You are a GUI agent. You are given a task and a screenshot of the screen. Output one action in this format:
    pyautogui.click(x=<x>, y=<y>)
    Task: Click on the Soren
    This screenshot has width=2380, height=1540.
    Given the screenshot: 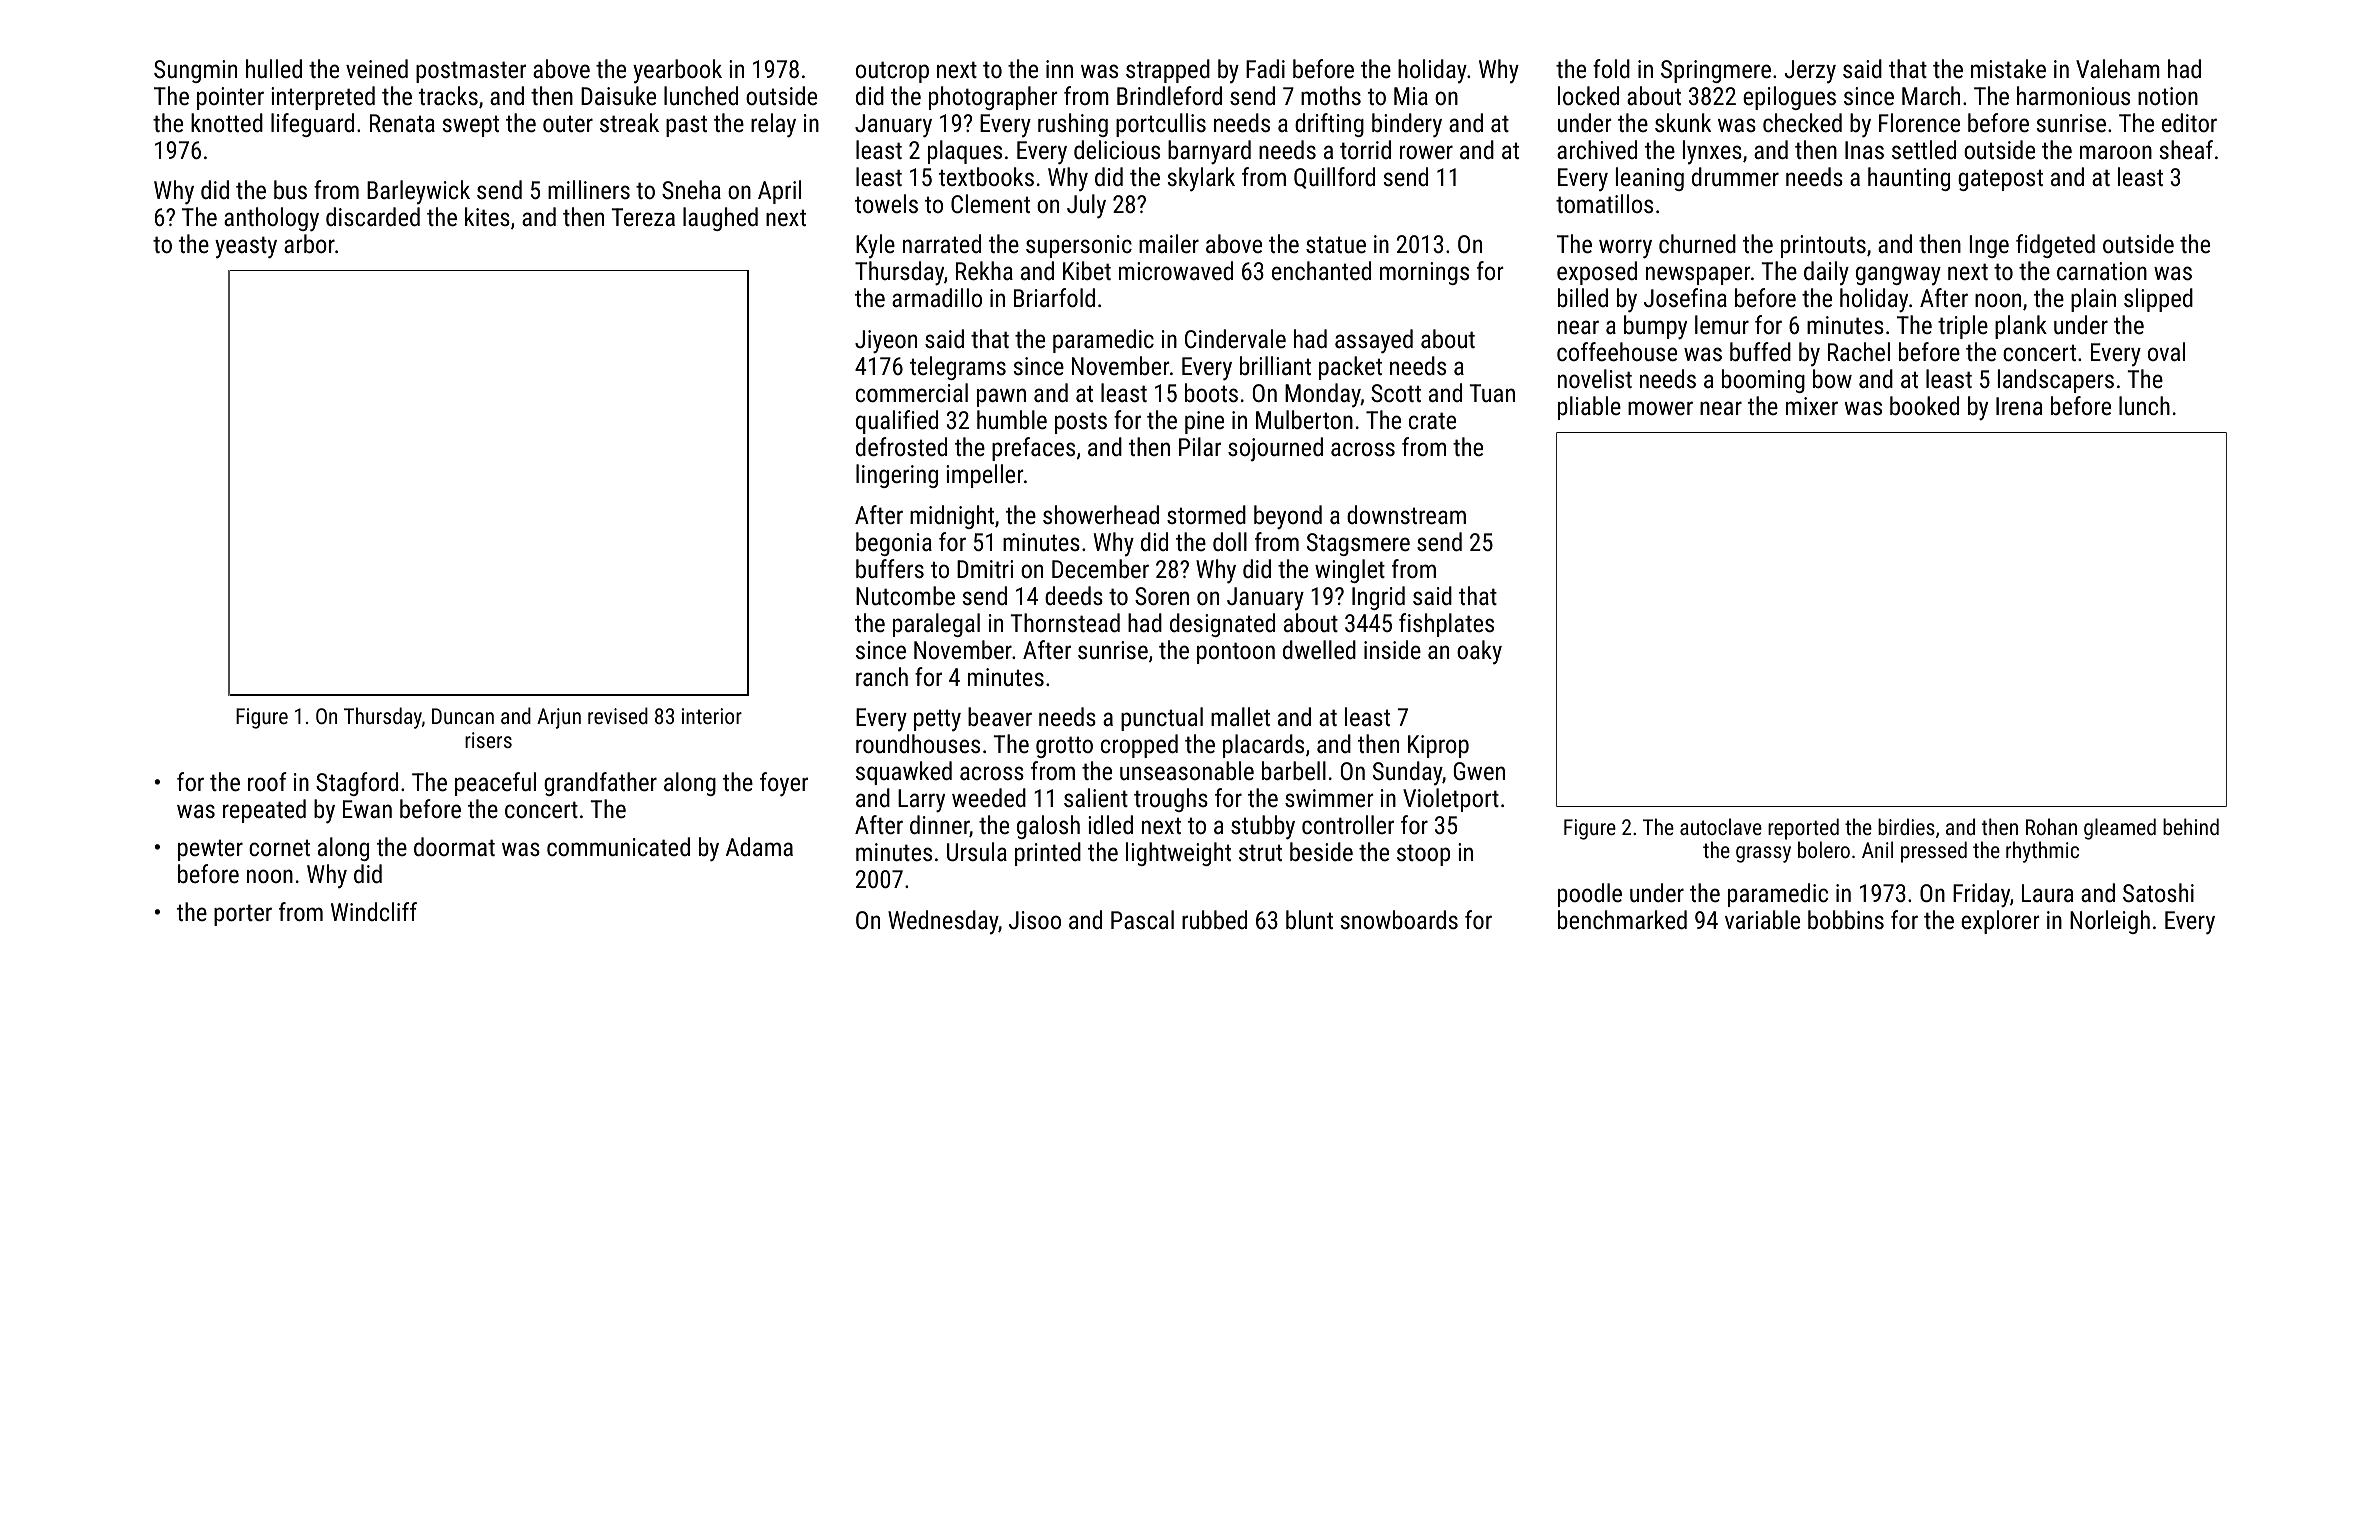 What is the action you would take?
    pyautogui.click(x=1162, y=596)
